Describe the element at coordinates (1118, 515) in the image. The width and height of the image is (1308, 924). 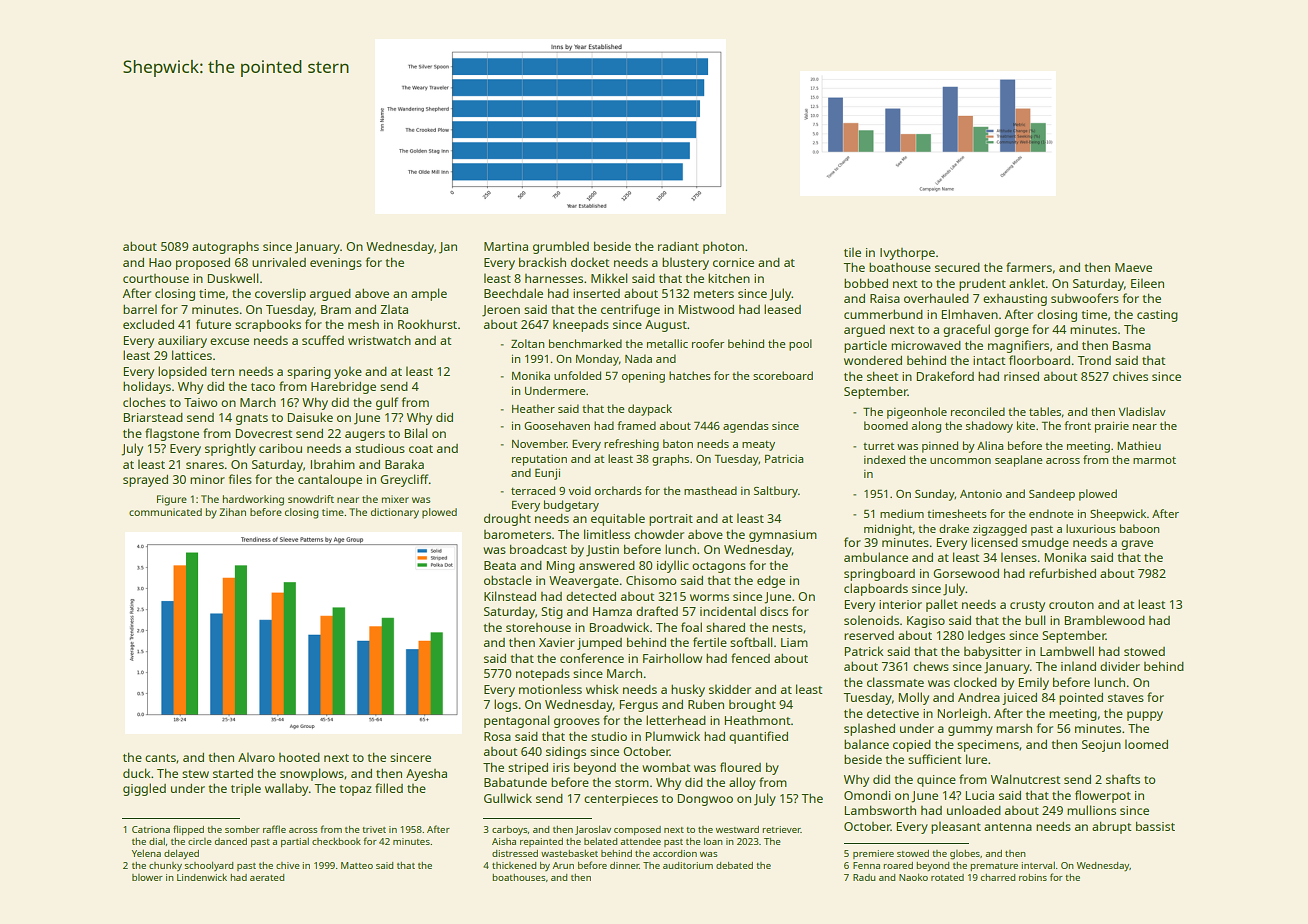
I see `Sheepwick` at that location.
